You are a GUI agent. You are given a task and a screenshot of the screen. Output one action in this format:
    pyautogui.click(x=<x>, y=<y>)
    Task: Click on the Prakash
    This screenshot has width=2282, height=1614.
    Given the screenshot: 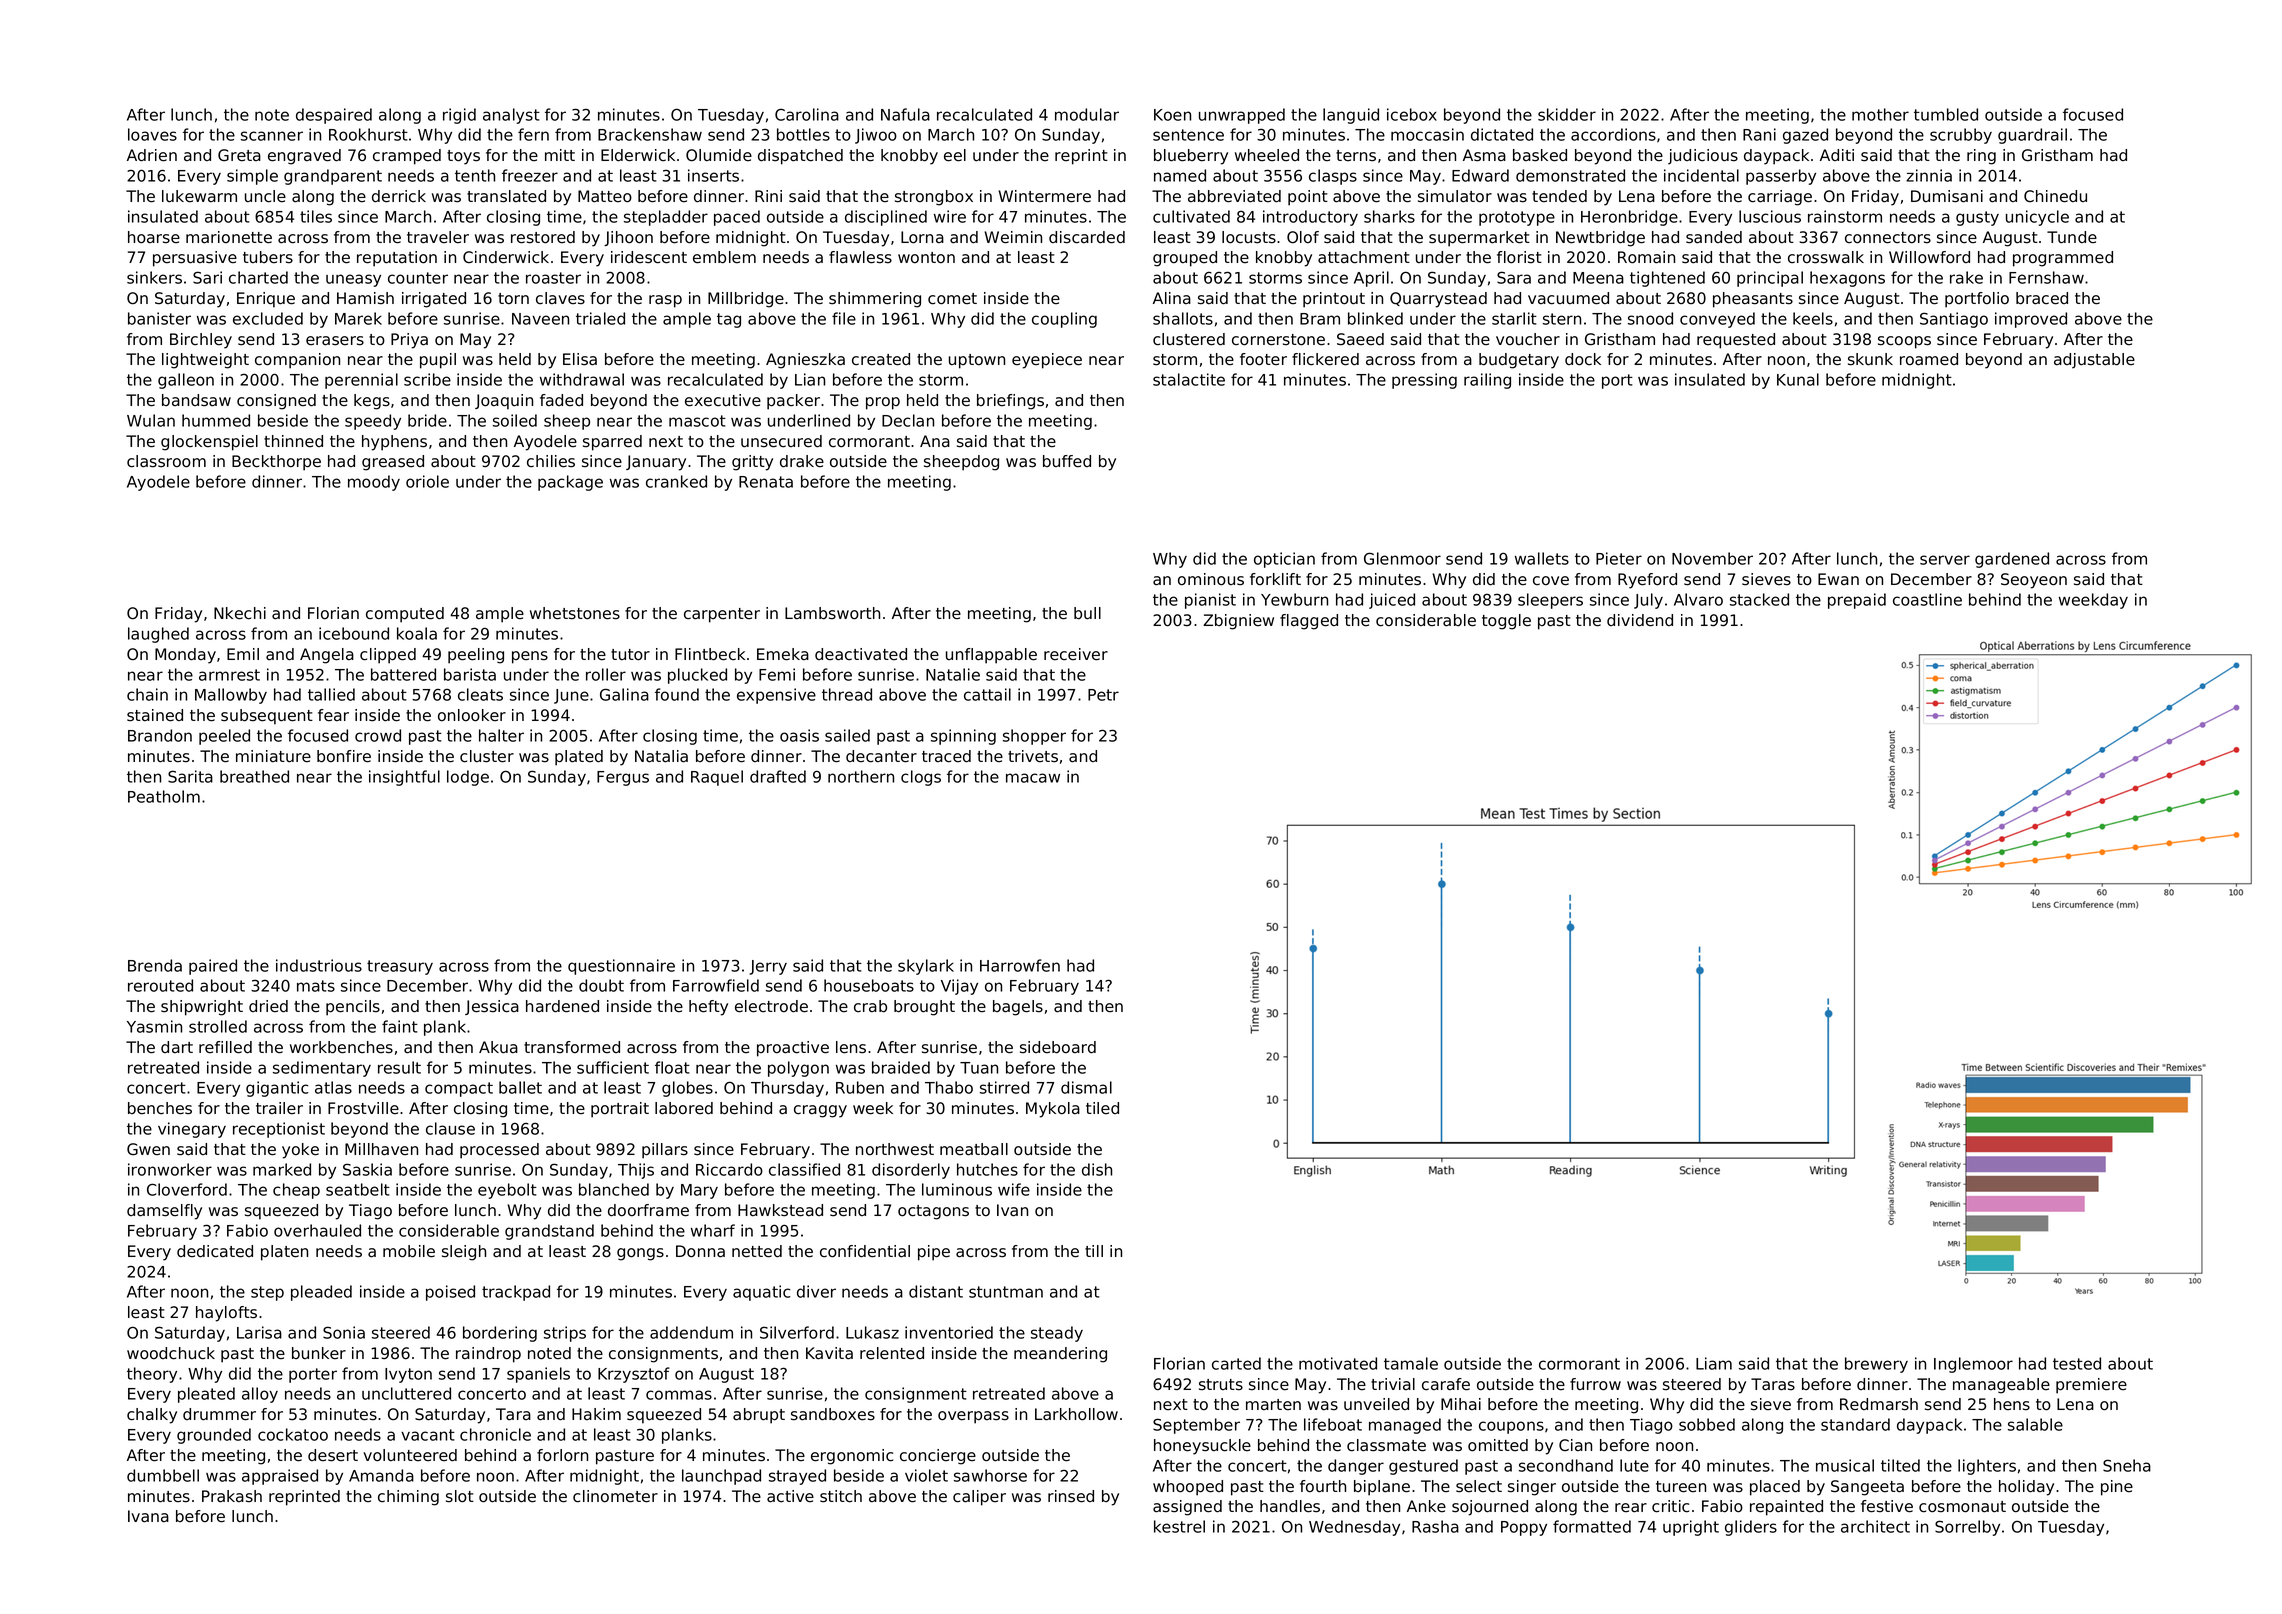 What is the action you would take?
    pyautogui.click(x=232, y=1496)
